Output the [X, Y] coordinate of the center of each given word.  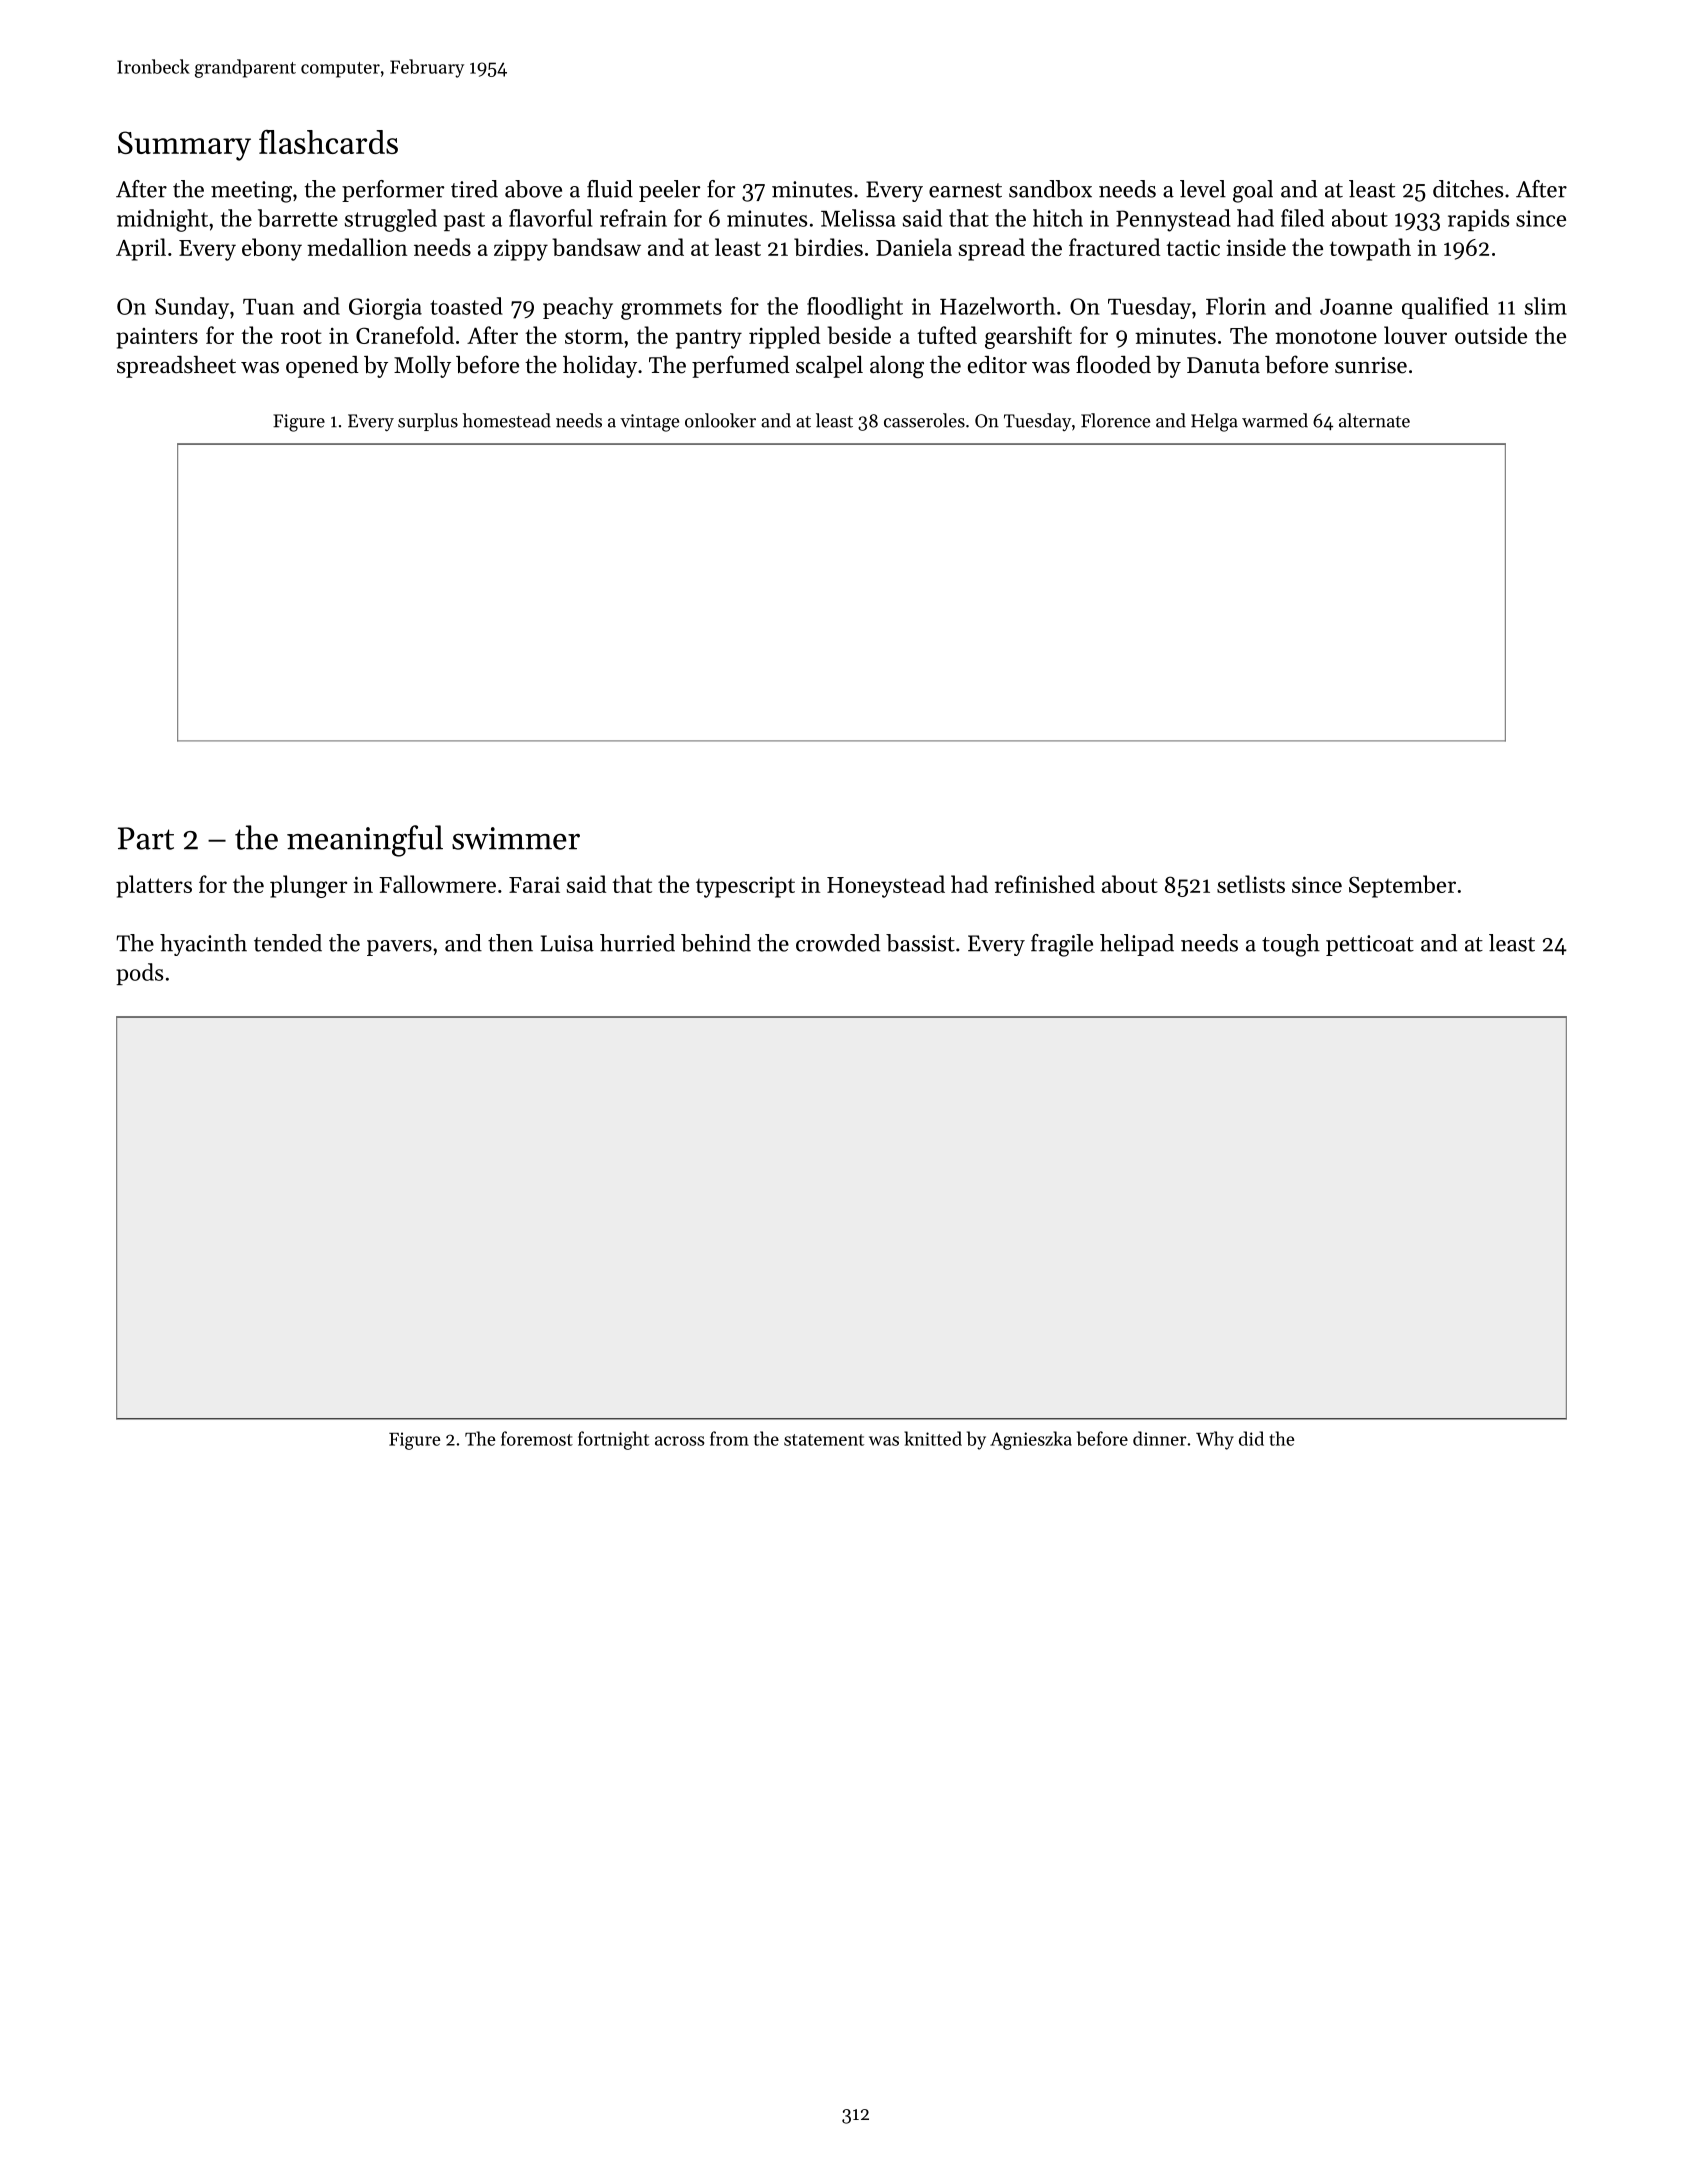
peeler [669, 191]
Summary [184, 146]
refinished [1045, 884]
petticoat [1370, 945]
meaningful [365, 841]
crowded [838, 943]
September [1402, 886]
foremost [537, 1438]
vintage [649, 423]
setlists [1251, 884]
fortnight [613, 1440]
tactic [1193, 248]
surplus [428, 422]
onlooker [720, 420]
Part [146, 838]
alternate [1374, 420]
